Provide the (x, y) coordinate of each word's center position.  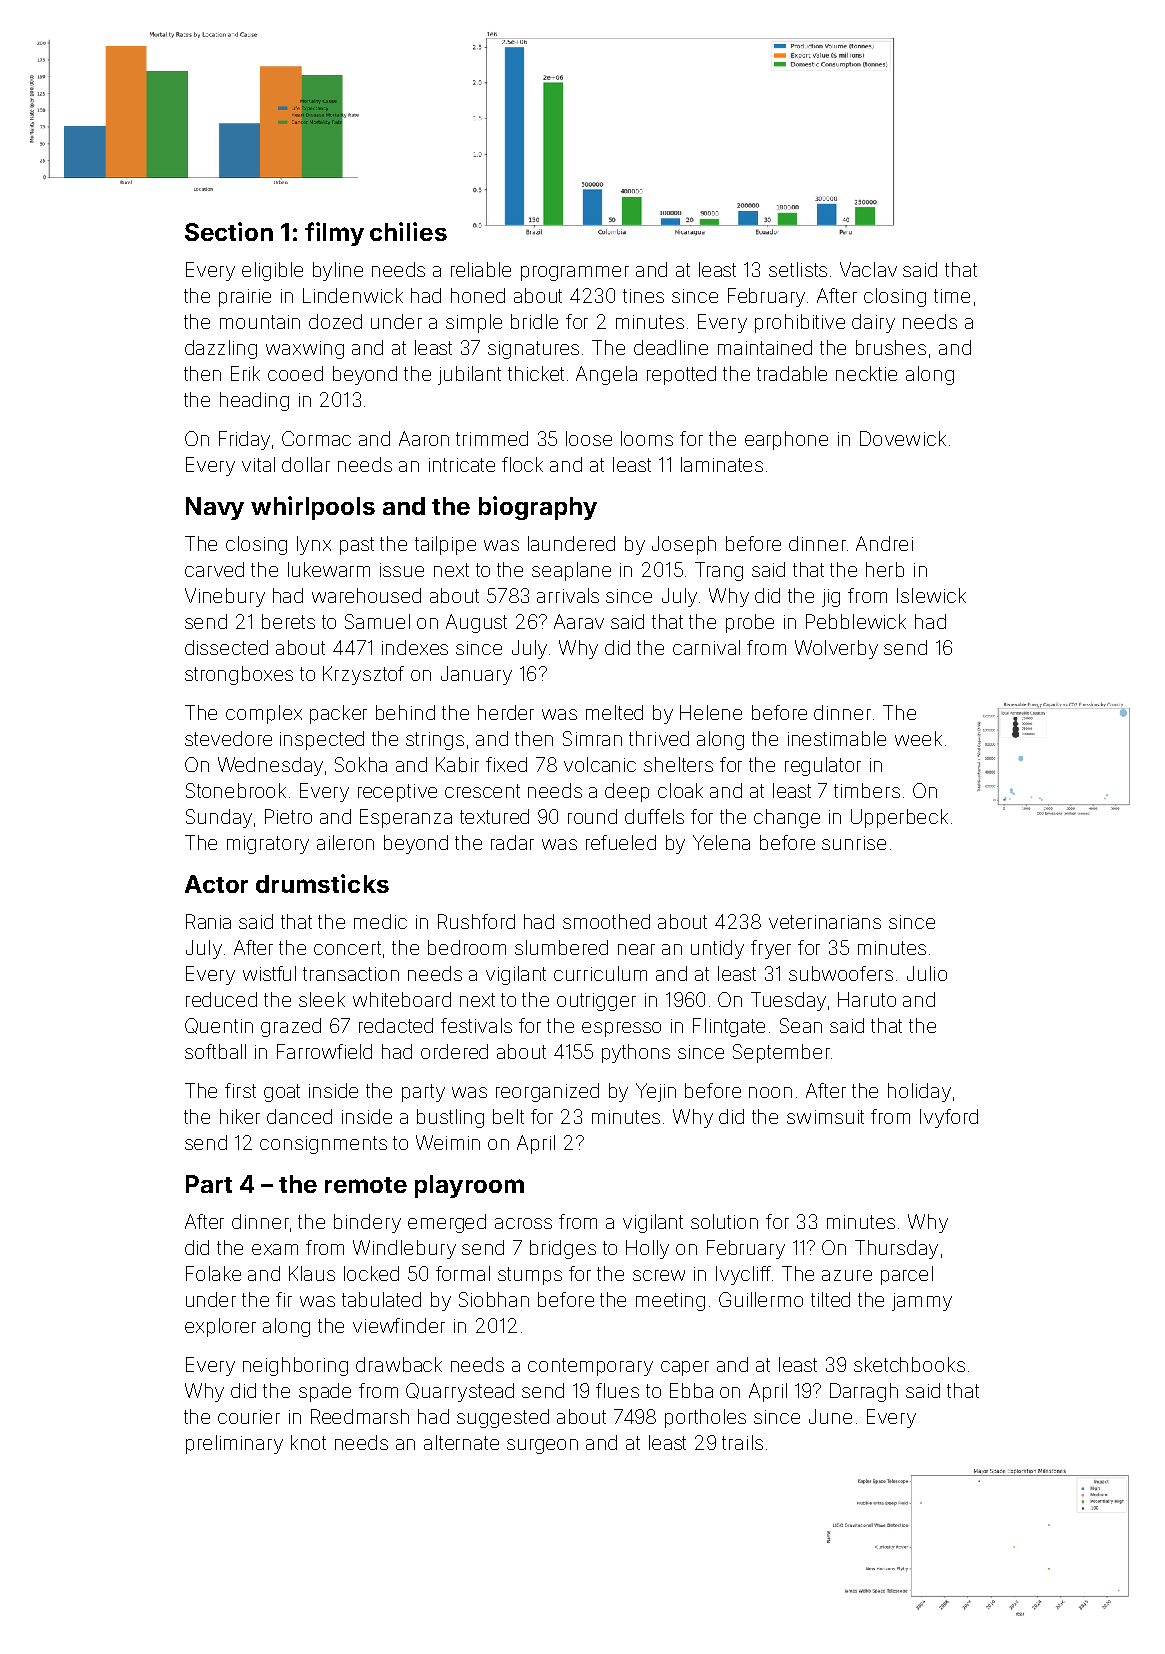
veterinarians (825, 922)
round (592, 816)
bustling (450, 1118)
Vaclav (868, 269)
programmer (575, 273)
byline (338, 271)
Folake (213, 1273)
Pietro (288, 816)
